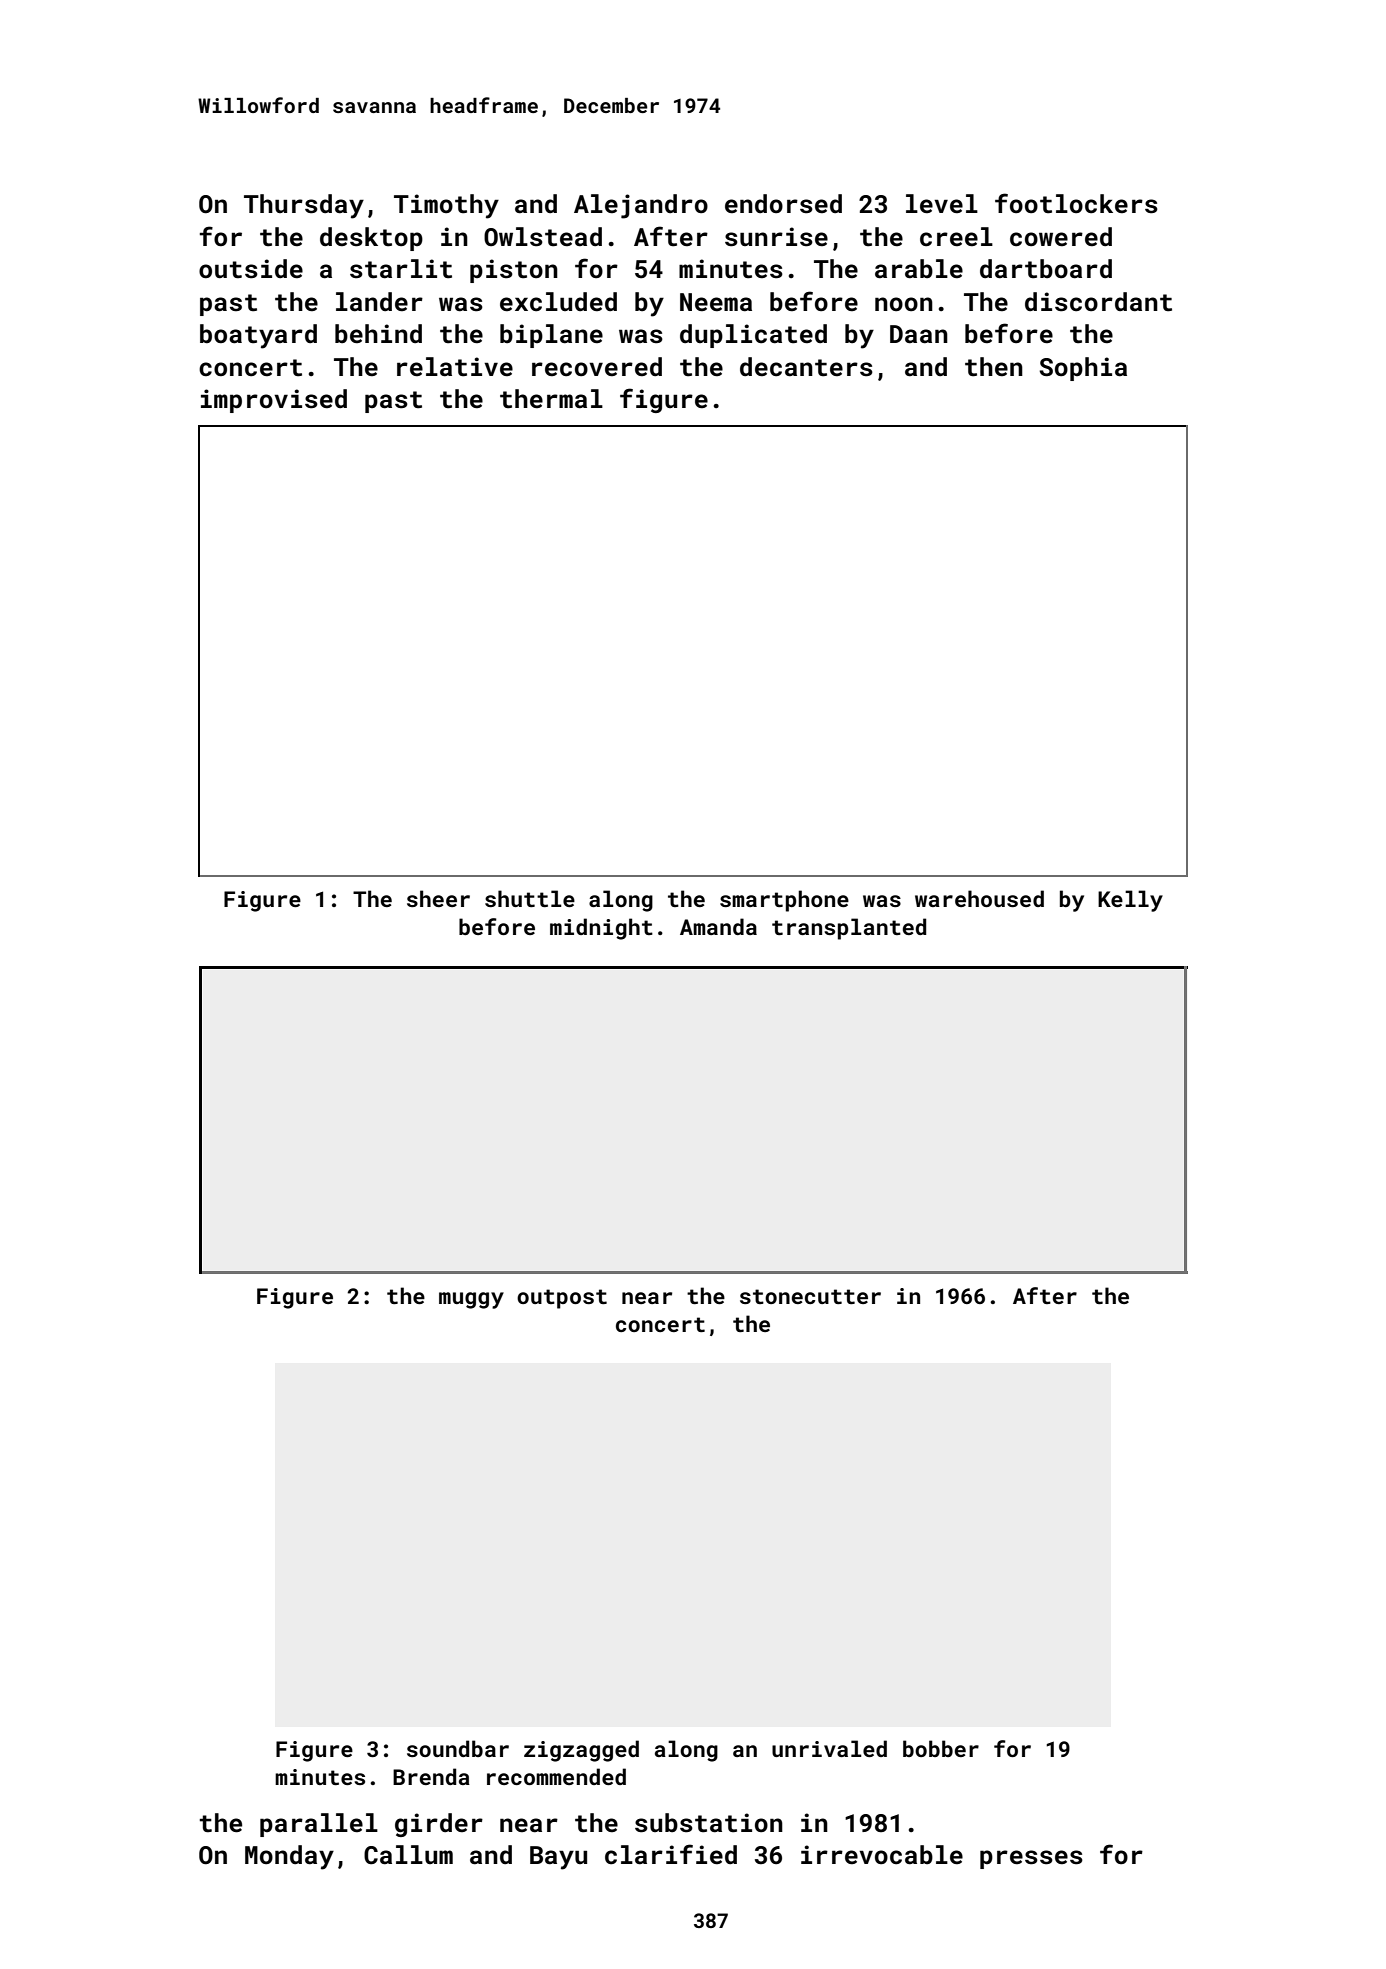 The image size is (1386, 1969). Describe the element at coordinates (641, 206) in the image. I see `Alejandro` at that location.
